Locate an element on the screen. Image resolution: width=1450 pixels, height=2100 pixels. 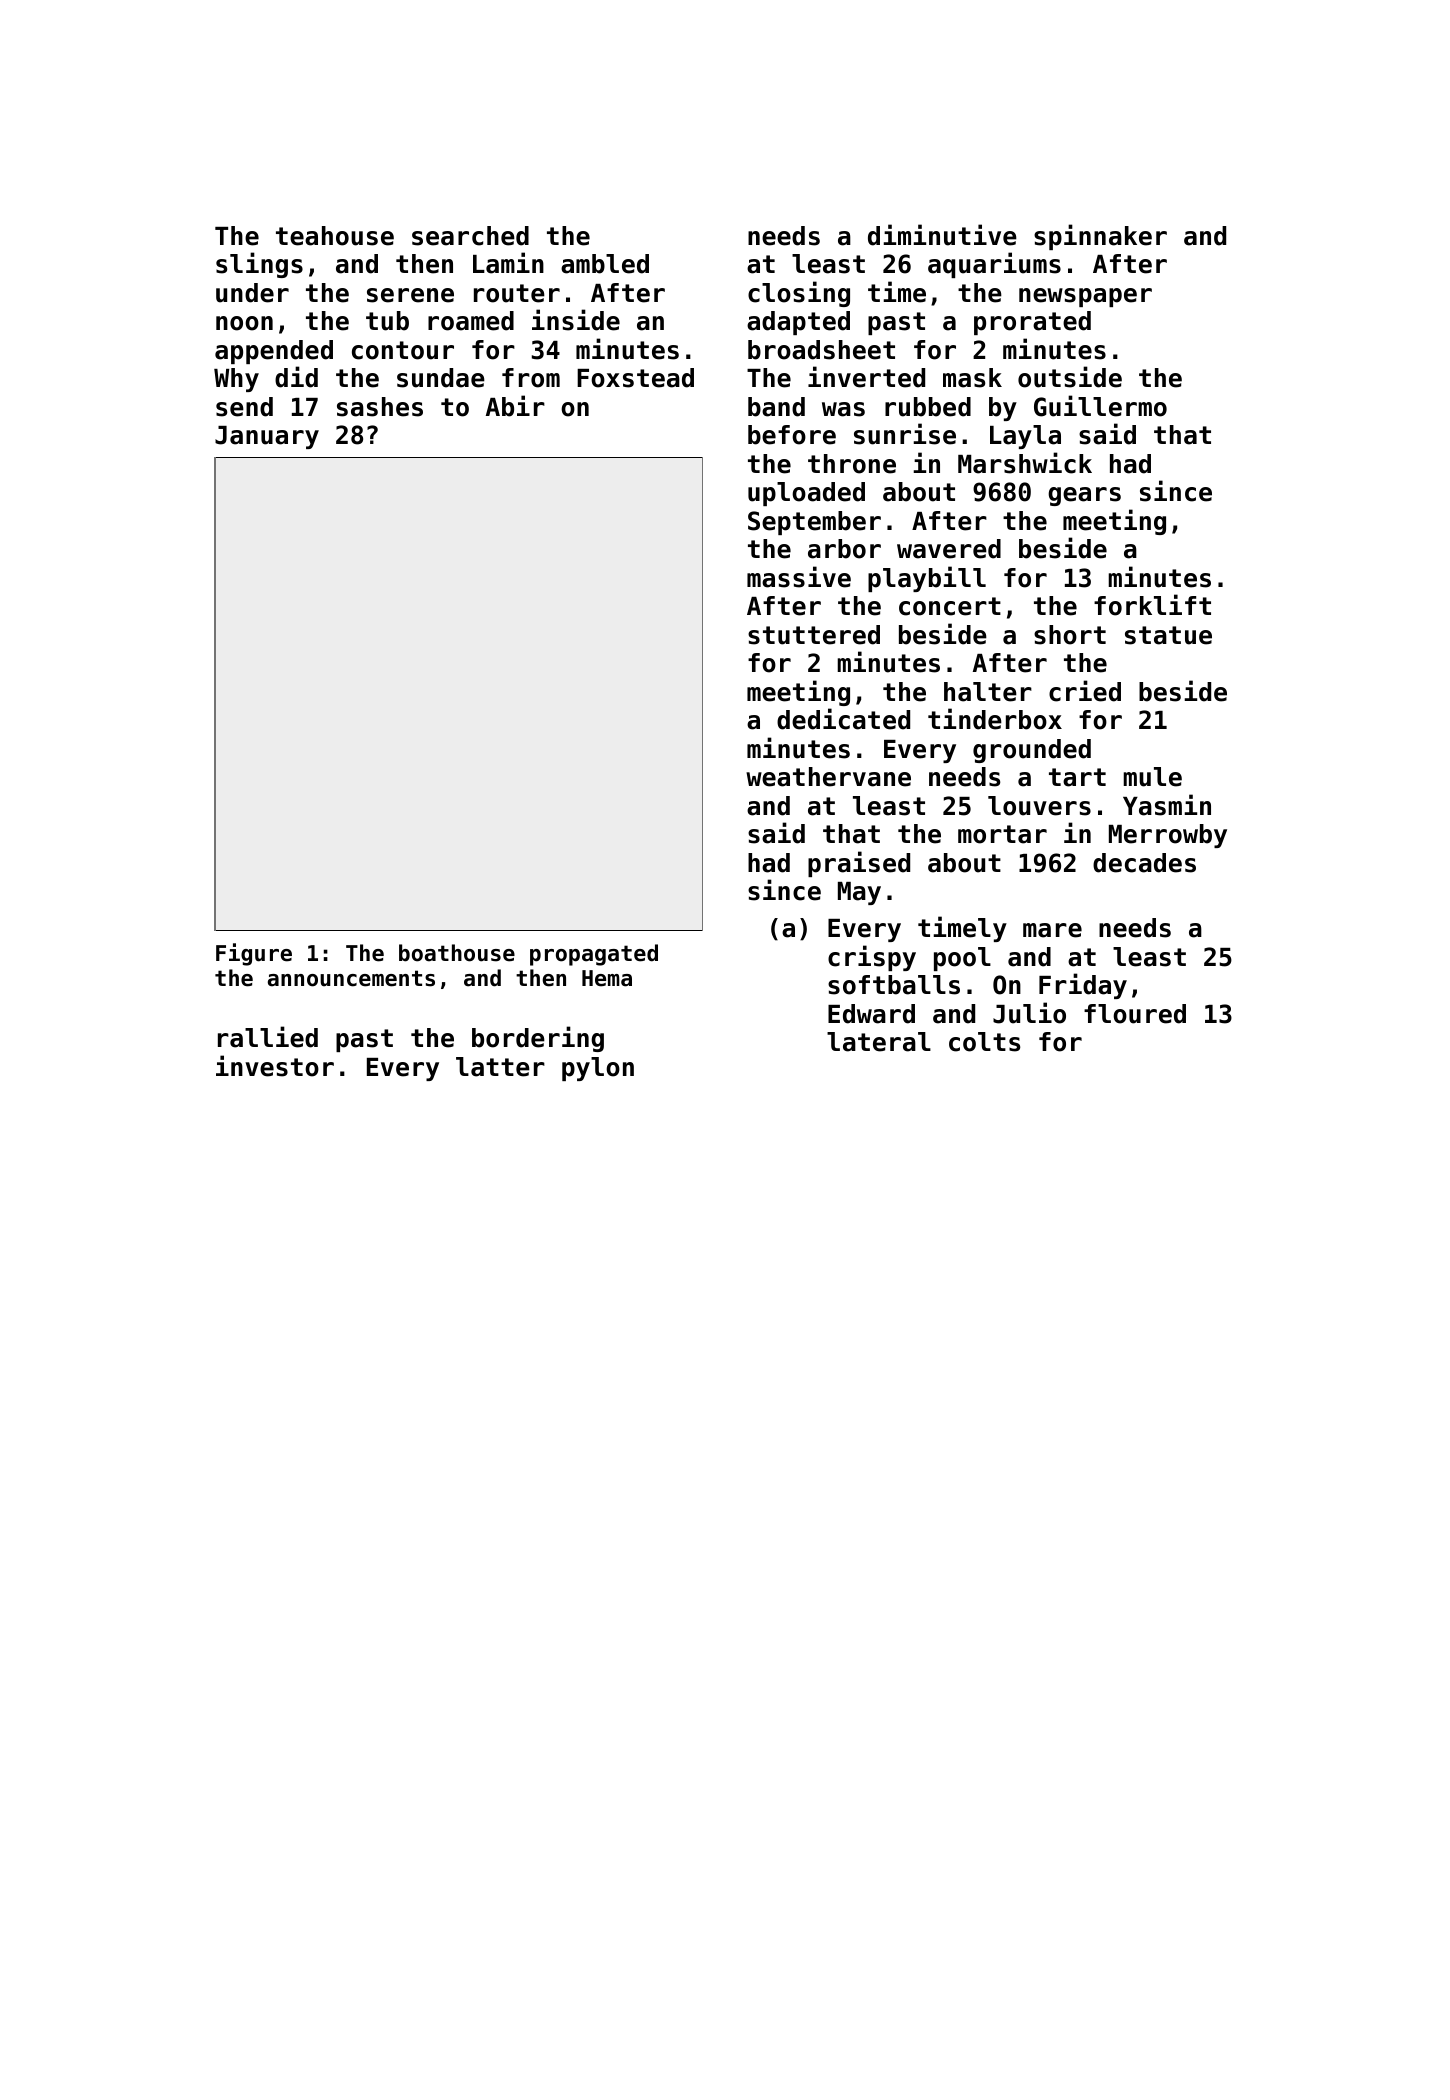
before is located at coordinates (792, 435).
